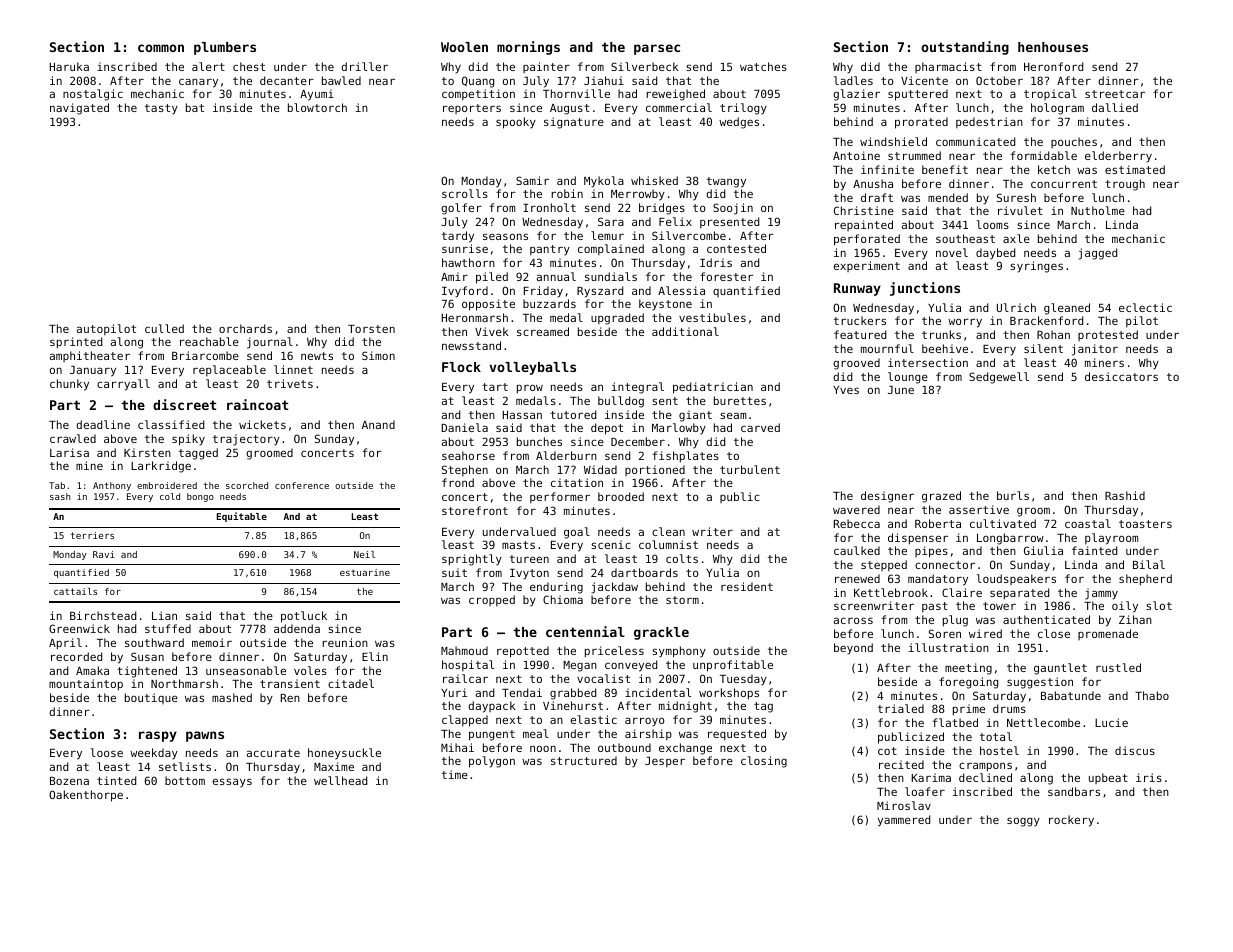 The width and height of the screenshot is (1233, 952). What do you see at coordinates (989, 122) in the screenshot?
I see `pedestrian` at bounding box center [989, 122].
